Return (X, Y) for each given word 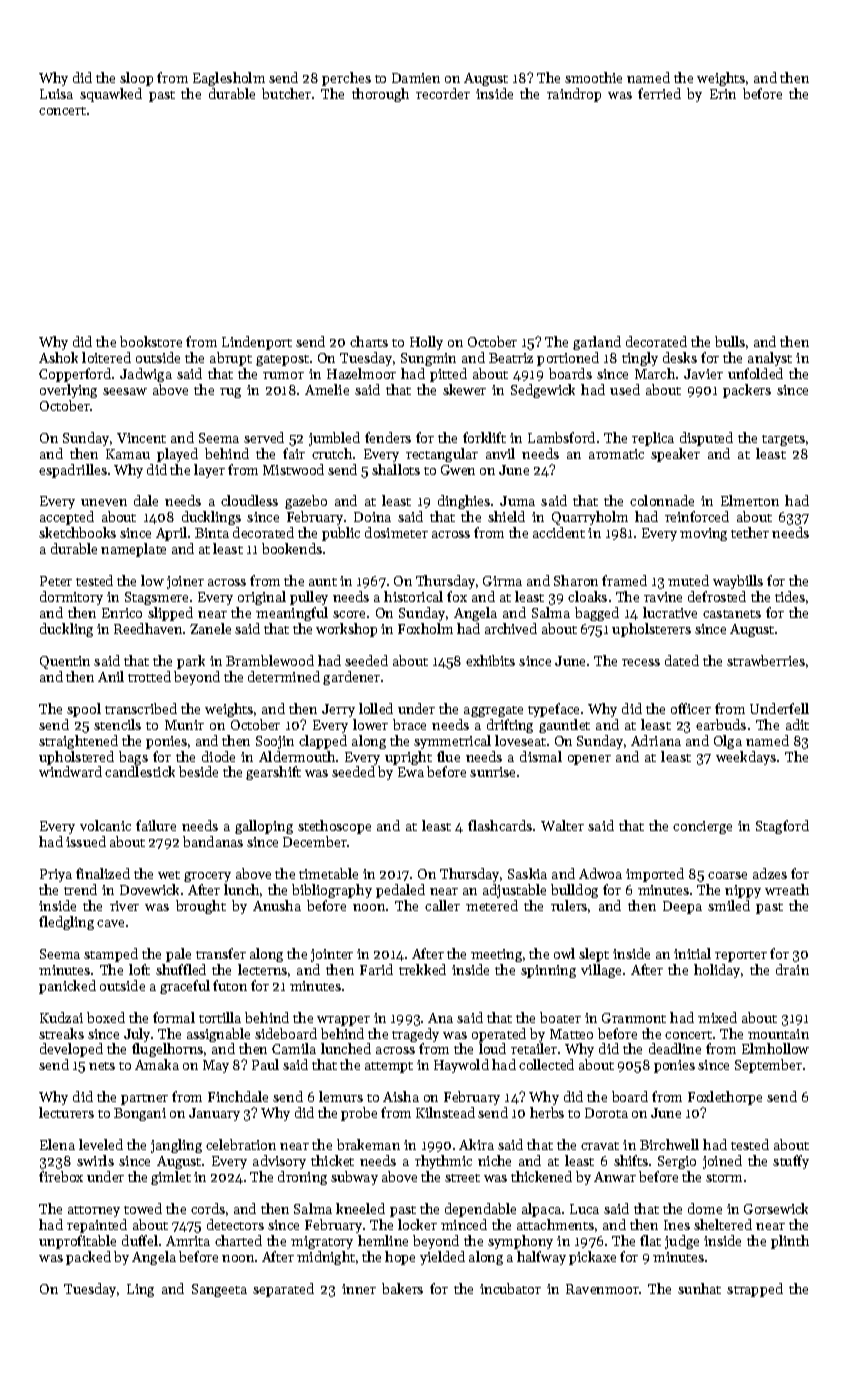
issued (86, 841)
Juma (517, 501)
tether (750, 532)
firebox (61, 1176)
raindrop (574, 95)
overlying (68, 391)
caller (442, 905)
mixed (717, 1017)
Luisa (56, 94)
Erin (723, 94)
